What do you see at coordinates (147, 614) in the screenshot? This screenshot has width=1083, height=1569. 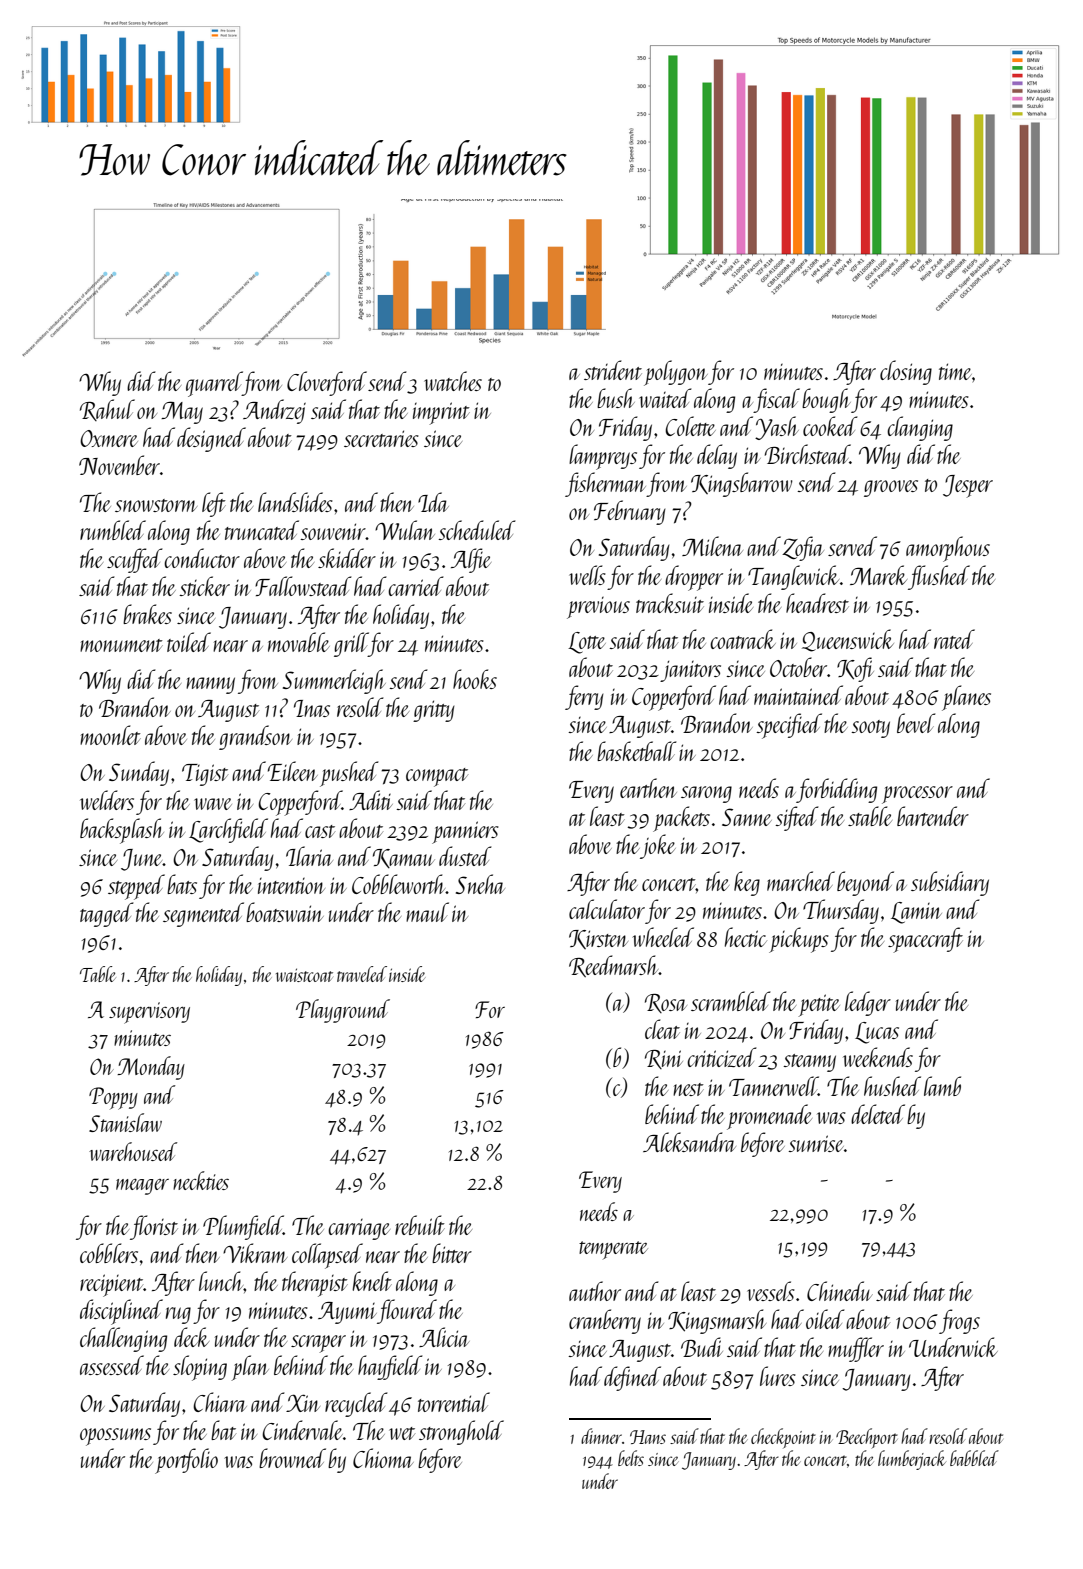 I see `brakes` at bounding box center [147, 614].
